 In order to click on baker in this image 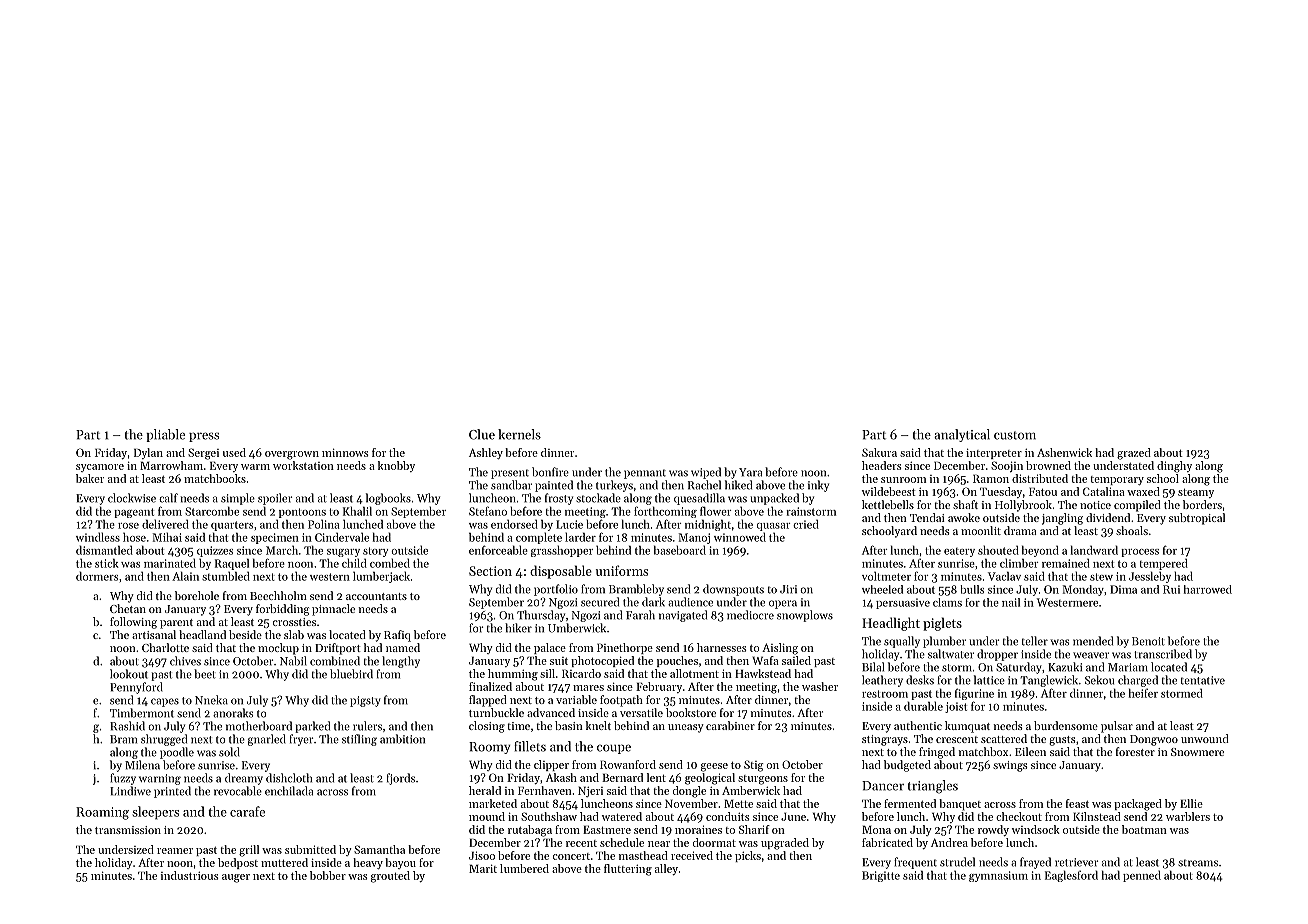, I will do `click(90, 478)`.
